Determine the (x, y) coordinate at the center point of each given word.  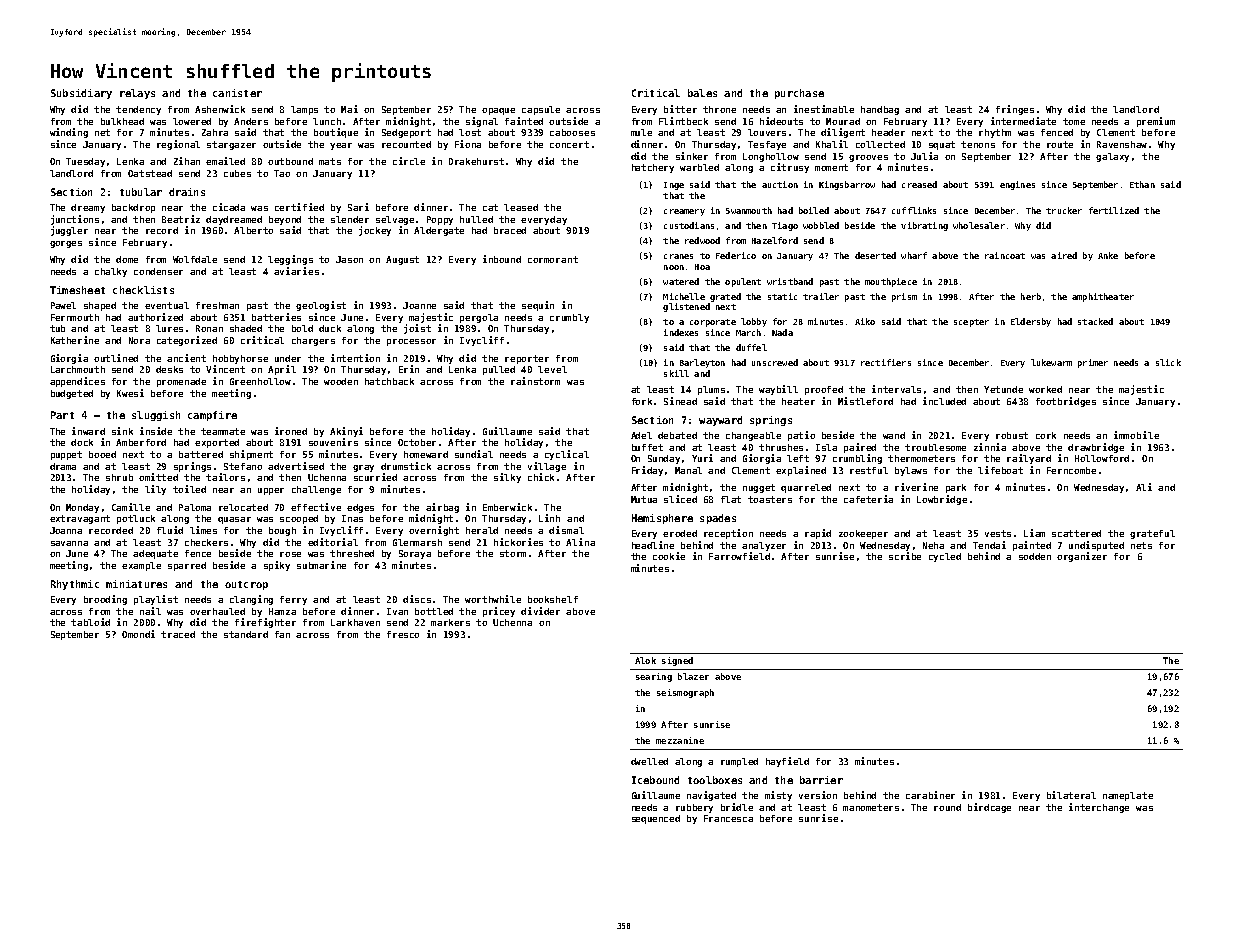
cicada (229, 207)
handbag (880, 110)
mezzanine (680, 740)
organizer (1082, 557)
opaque (498, 111)
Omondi (138, 634)
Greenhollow (260, 381)
